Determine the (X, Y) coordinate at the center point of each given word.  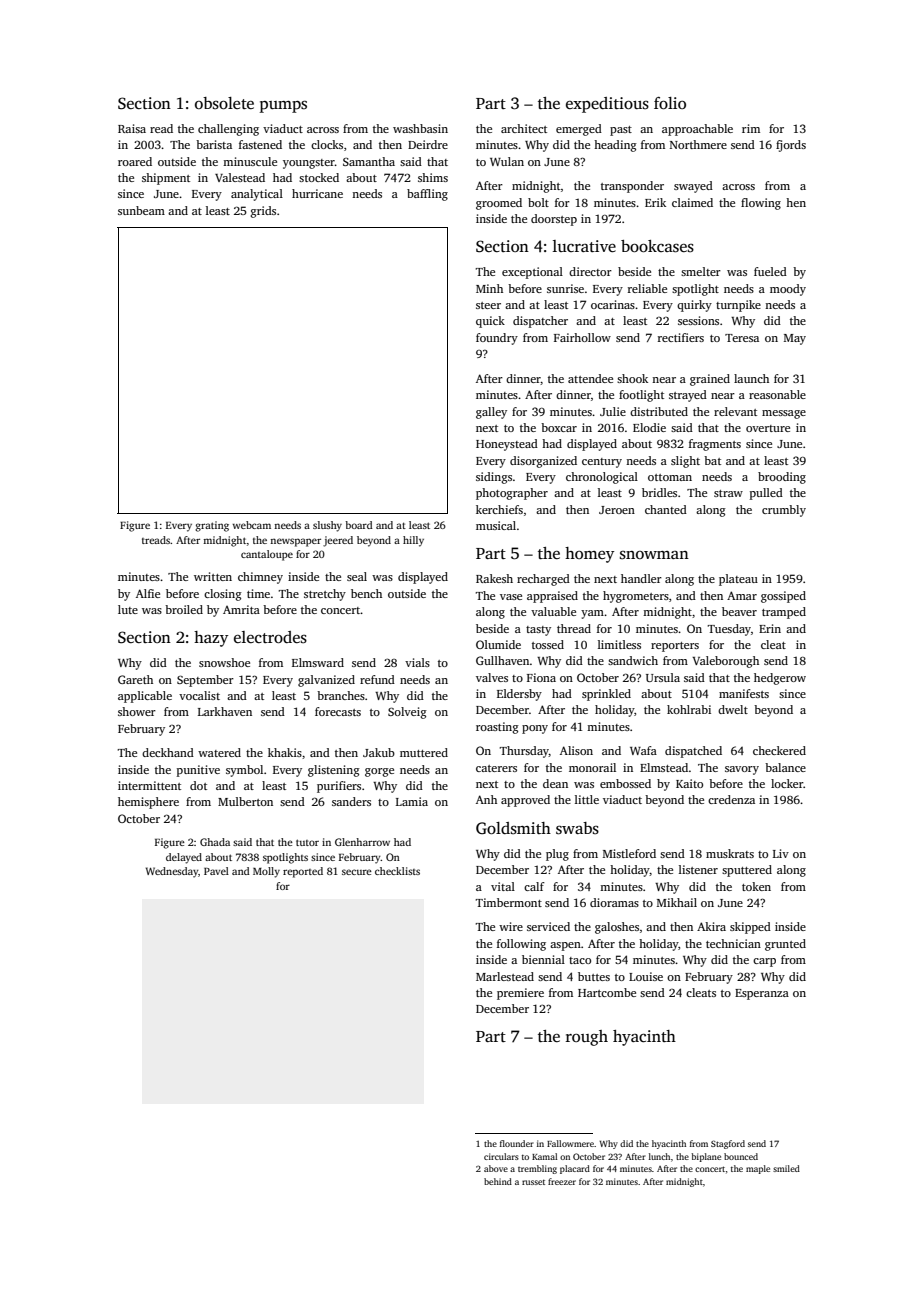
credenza (731, 799)
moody (788, 290)
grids (263, 212)
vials (417, 662)
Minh (489, 288)
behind (498, 1181)
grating (212, 526)
